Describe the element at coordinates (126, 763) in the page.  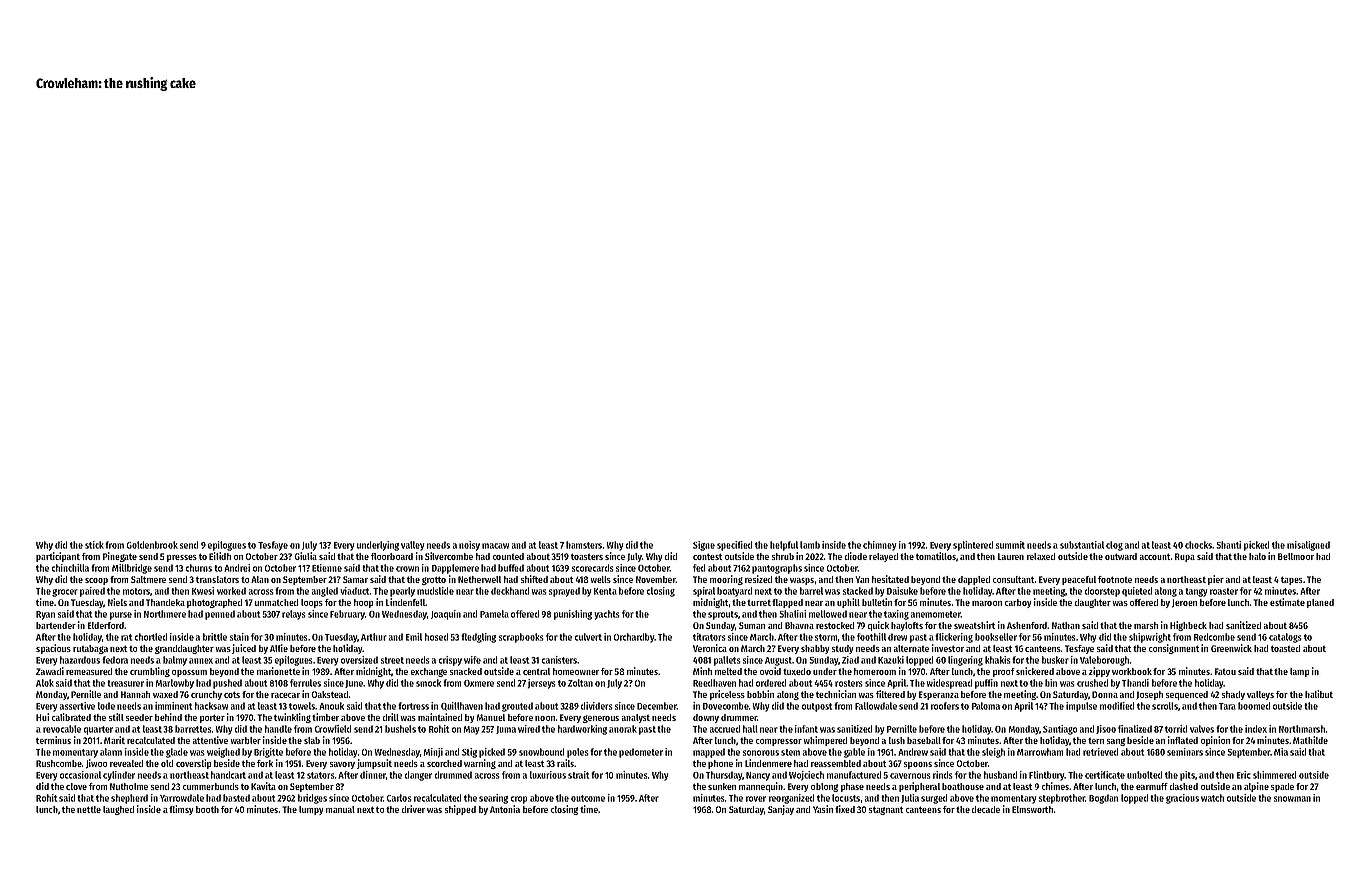
I see `revealed` at that location.
